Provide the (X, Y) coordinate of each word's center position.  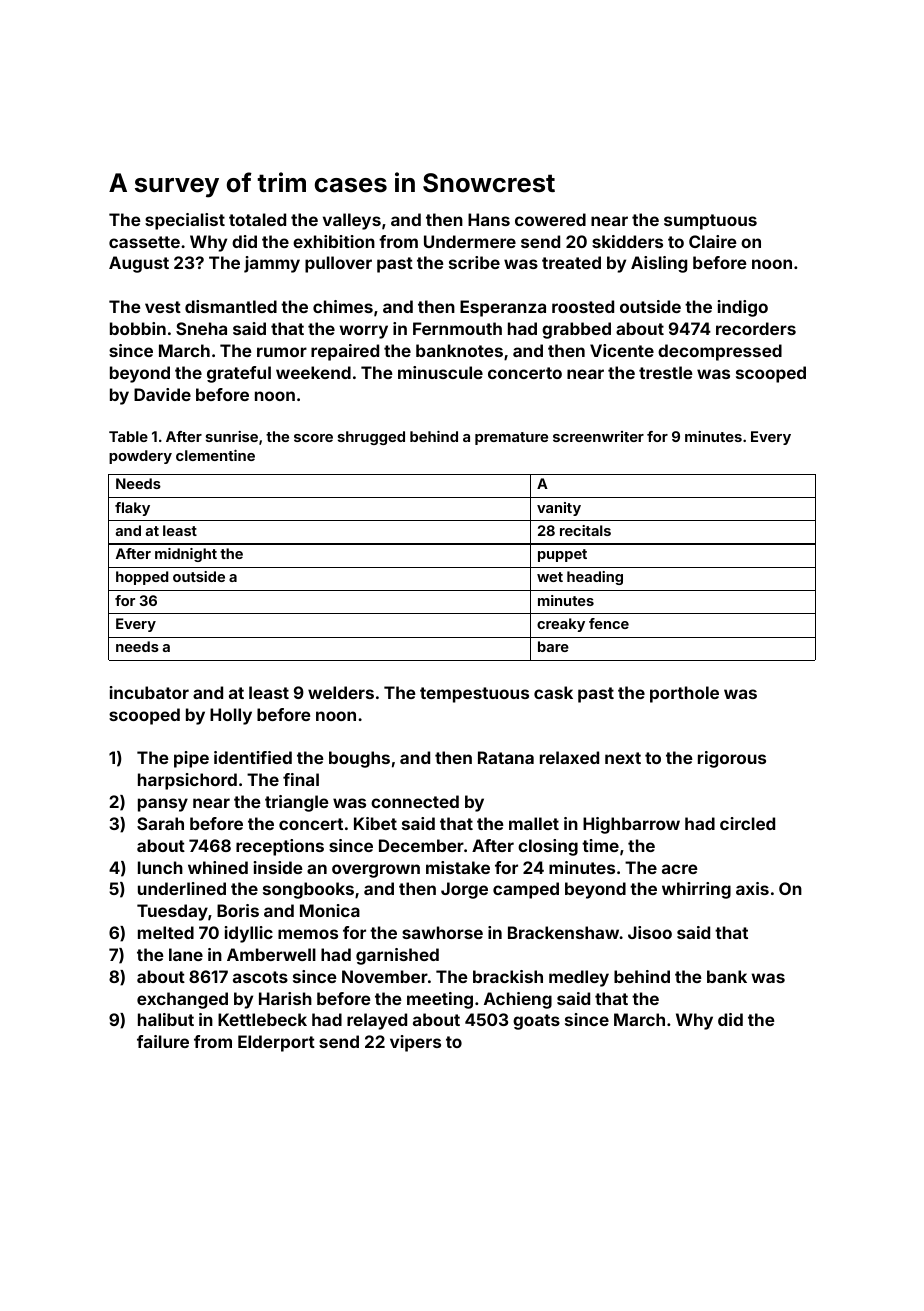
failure (163, 1041)
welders (341, 692)
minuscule (440, 372)
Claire (713, 241)
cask (553, 692)
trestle (666, 372)
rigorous (732, 759)
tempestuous (474, 695)
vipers (415, 1043)
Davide (162, 394)
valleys (352, 221)
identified (253, 757)
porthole (684, 694)
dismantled (231, 306)
